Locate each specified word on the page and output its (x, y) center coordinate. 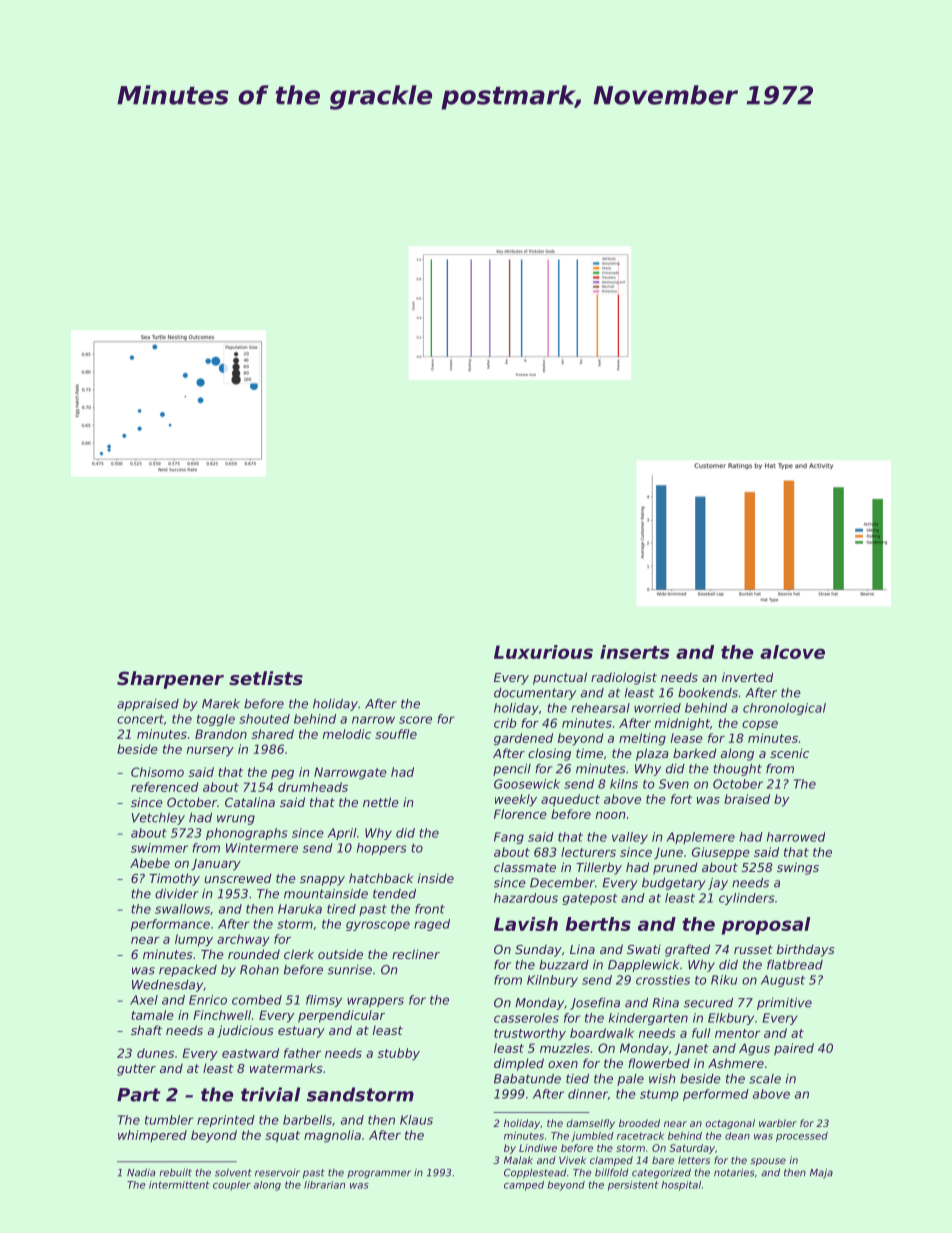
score (415, 720)
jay (718, 884)
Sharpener (170, 680)
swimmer (159, 848)
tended (394, 894)
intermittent (179, 1185)
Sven (674, 784)
